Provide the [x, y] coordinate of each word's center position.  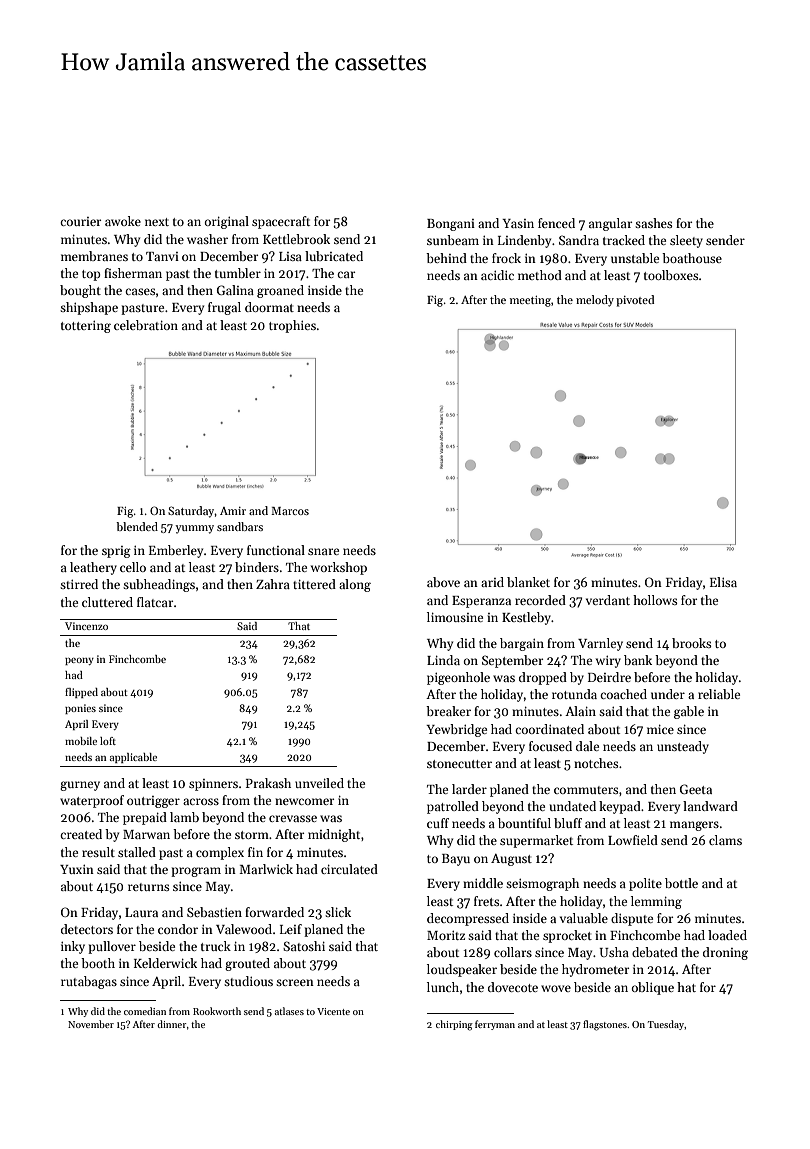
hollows [655, 600]
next [157, 222]
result [98, 852]
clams [725, 840]
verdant [608, 600]
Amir [233, 511]
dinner [171, 1024]
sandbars [240, 526]
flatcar [155, 602]
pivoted [635, 301]
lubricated [334, 256]
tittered [314, 584]
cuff [438, 823]
